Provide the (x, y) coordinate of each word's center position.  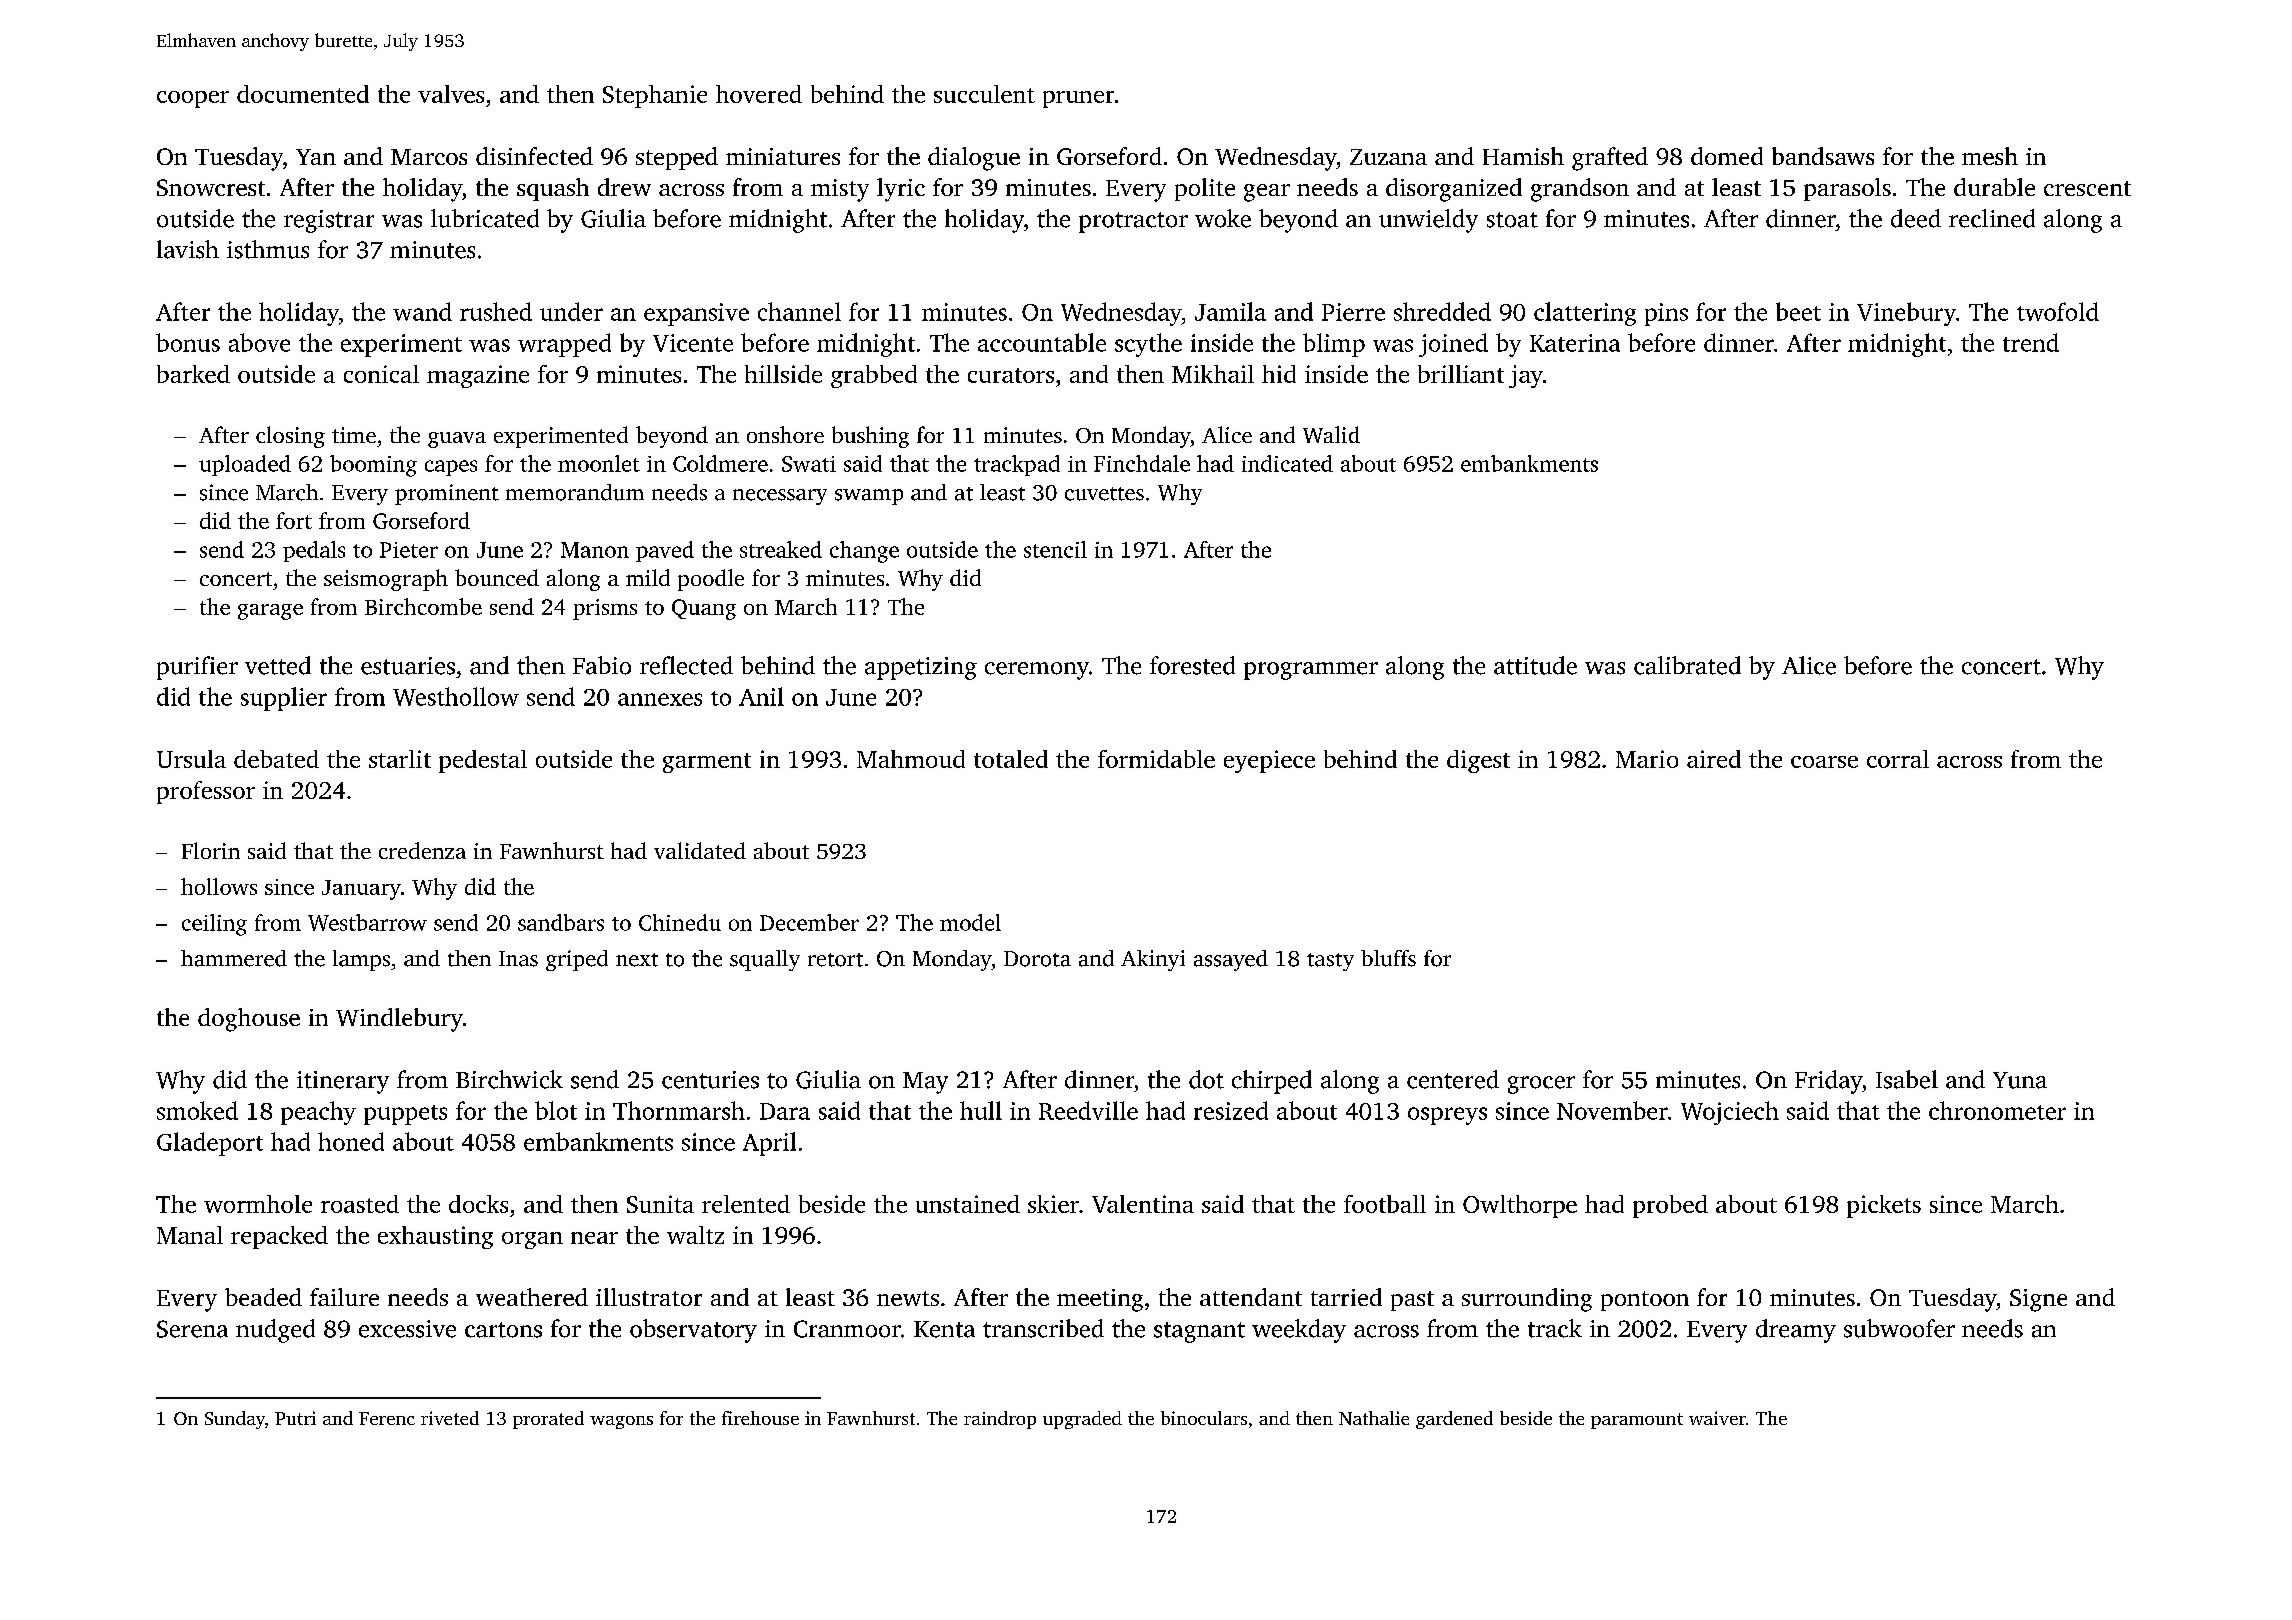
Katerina (1575, 343)
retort (835, 960)
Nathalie (1374, 1418)
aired (1714, 759)
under (571, 311)
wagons (621, 1422)
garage (270, 612)
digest (1478, 761)
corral (1898, 759)
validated (700, 850)
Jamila (1230, 311)
